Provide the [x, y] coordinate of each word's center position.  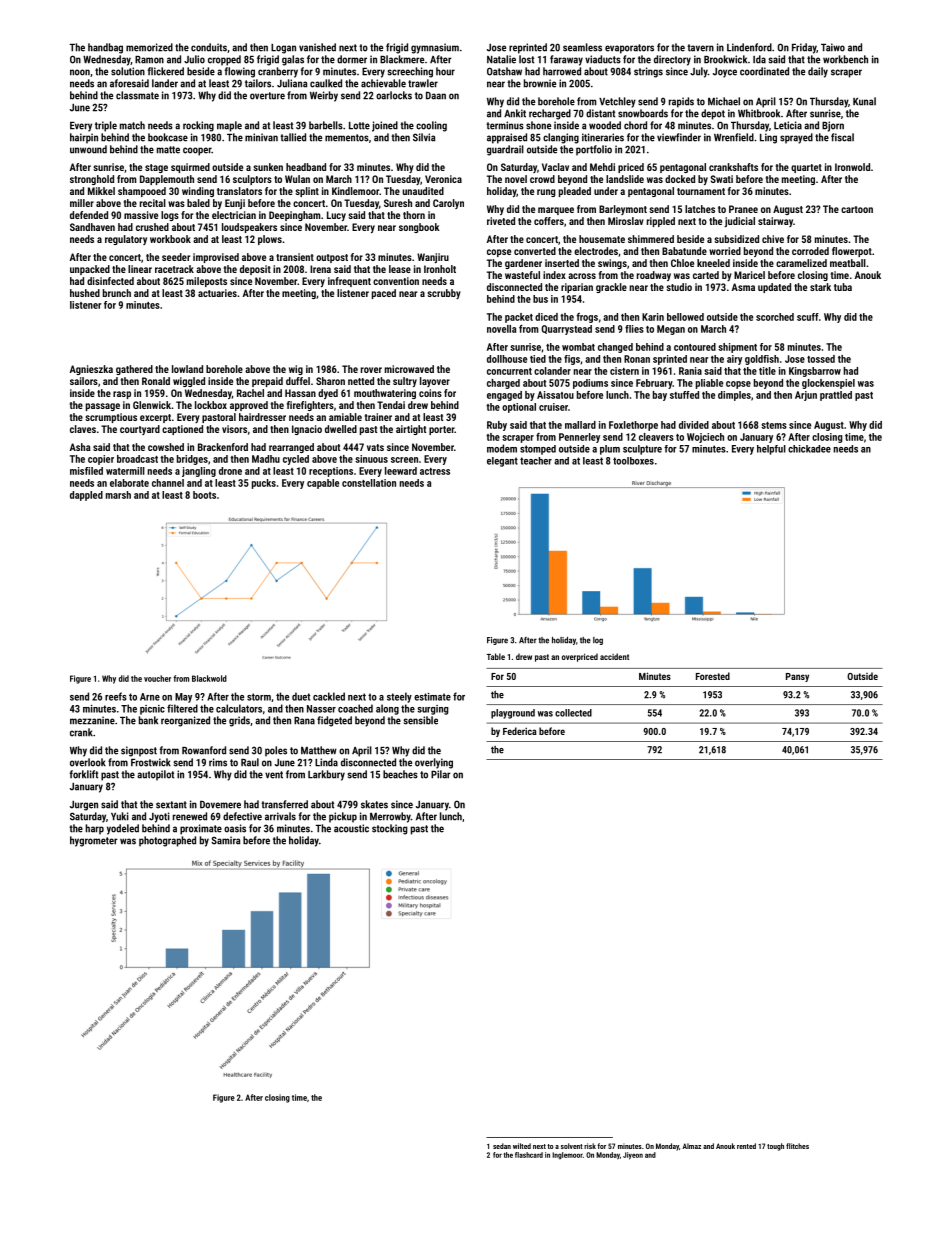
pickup [343, 817]
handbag [105, 48]
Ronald [156, 381]
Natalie [501, 59]
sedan [502, 1146]
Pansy [797, 677]
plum [610, 450]
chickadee [809, 449]
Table [495, 656]
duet [301, 696]
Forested [713, 676]
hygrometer [94, 841]
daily [818, 72]
